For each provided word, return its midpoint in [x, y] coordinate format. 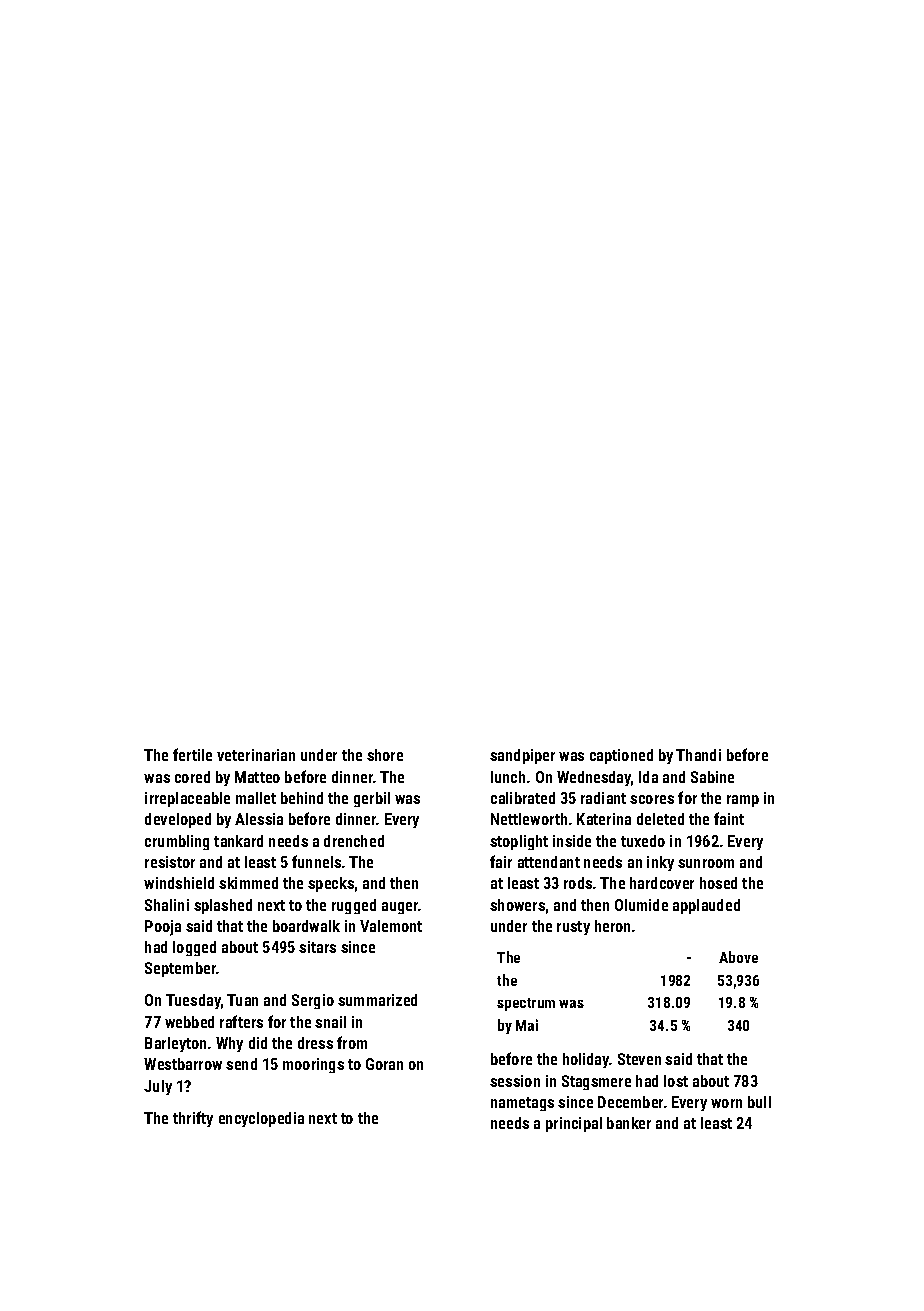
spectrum [526, 1004]
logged [194, 948]
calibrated [523, 798]
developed [178, 820]
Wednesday [594, 778]
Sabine [712, 777]
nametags [522, 1104]
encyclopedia [261, 1119]
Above [738, 957]
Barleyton [175, 1044]
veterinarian [256, 755]
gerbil [372, 799]
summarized [377, 1000]
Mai [527, 1025]
